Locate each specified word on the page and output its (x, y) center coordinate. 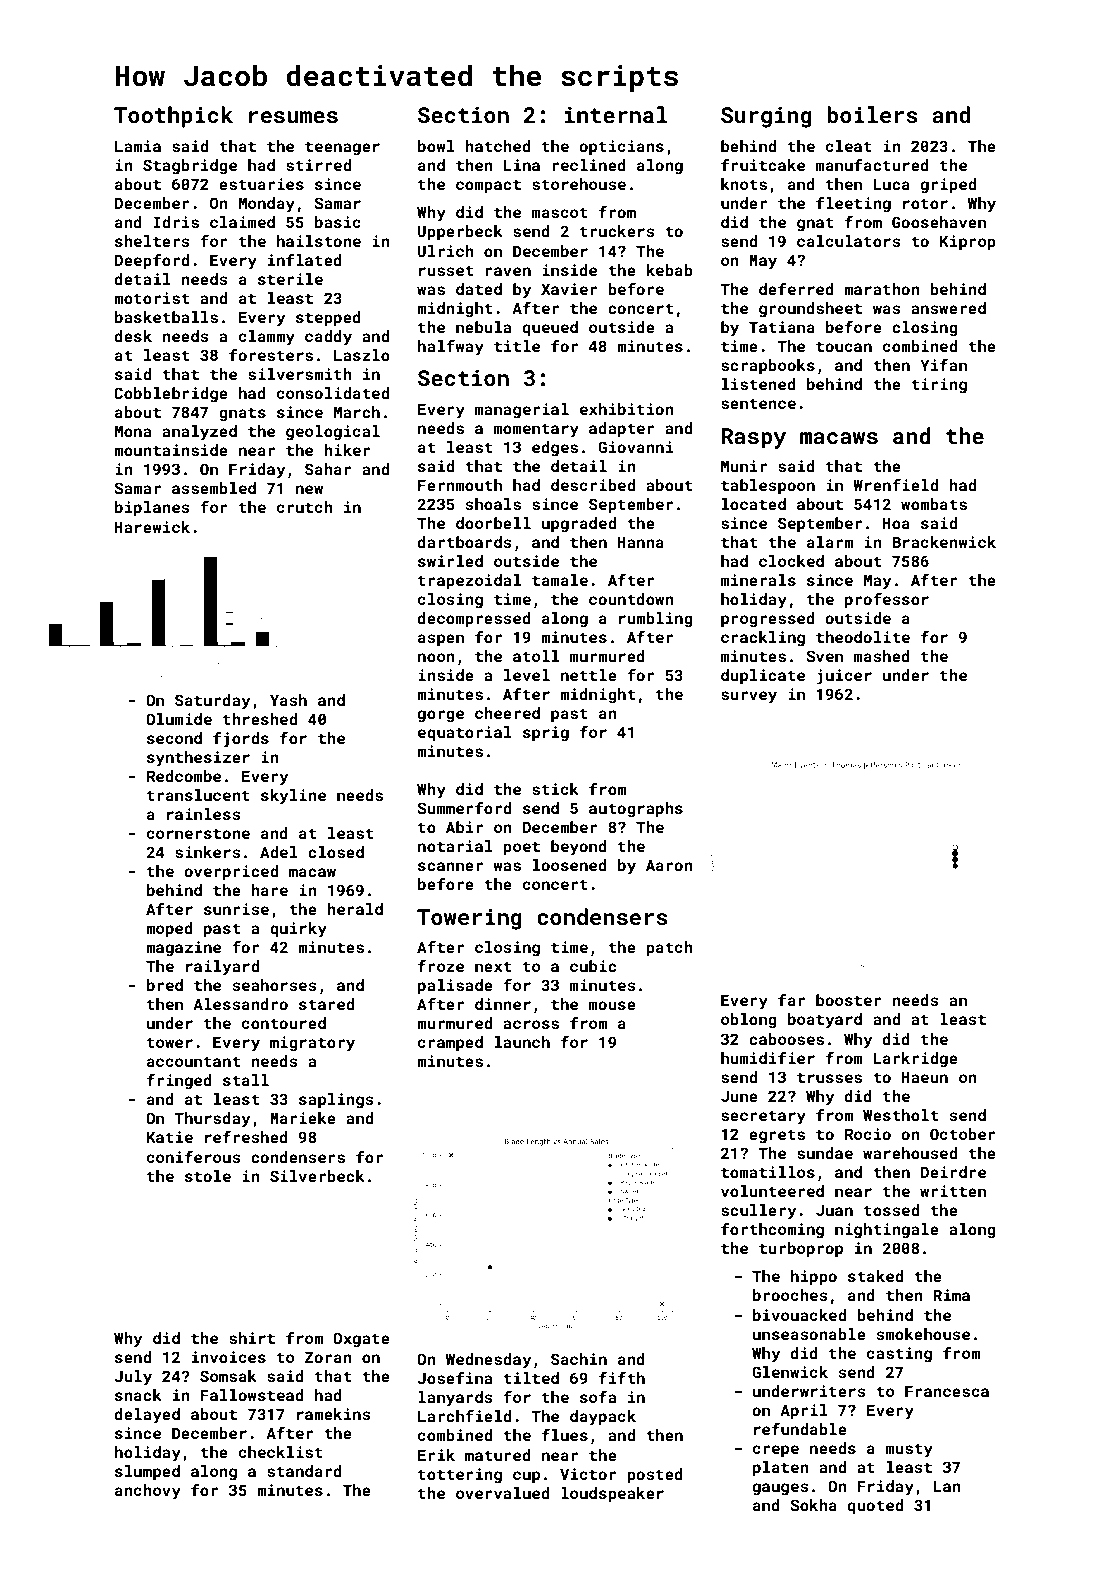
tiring (939, 386)
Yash (288, 700)
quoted (875, 1506)
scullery (758, 1212)
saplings (336, 1101)
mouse (612, 1005)
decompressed (474, 619)
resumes (293, 117)
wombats (934, 504)
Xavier (569, 289)
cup (526, 1477)
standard (304, 1471)
